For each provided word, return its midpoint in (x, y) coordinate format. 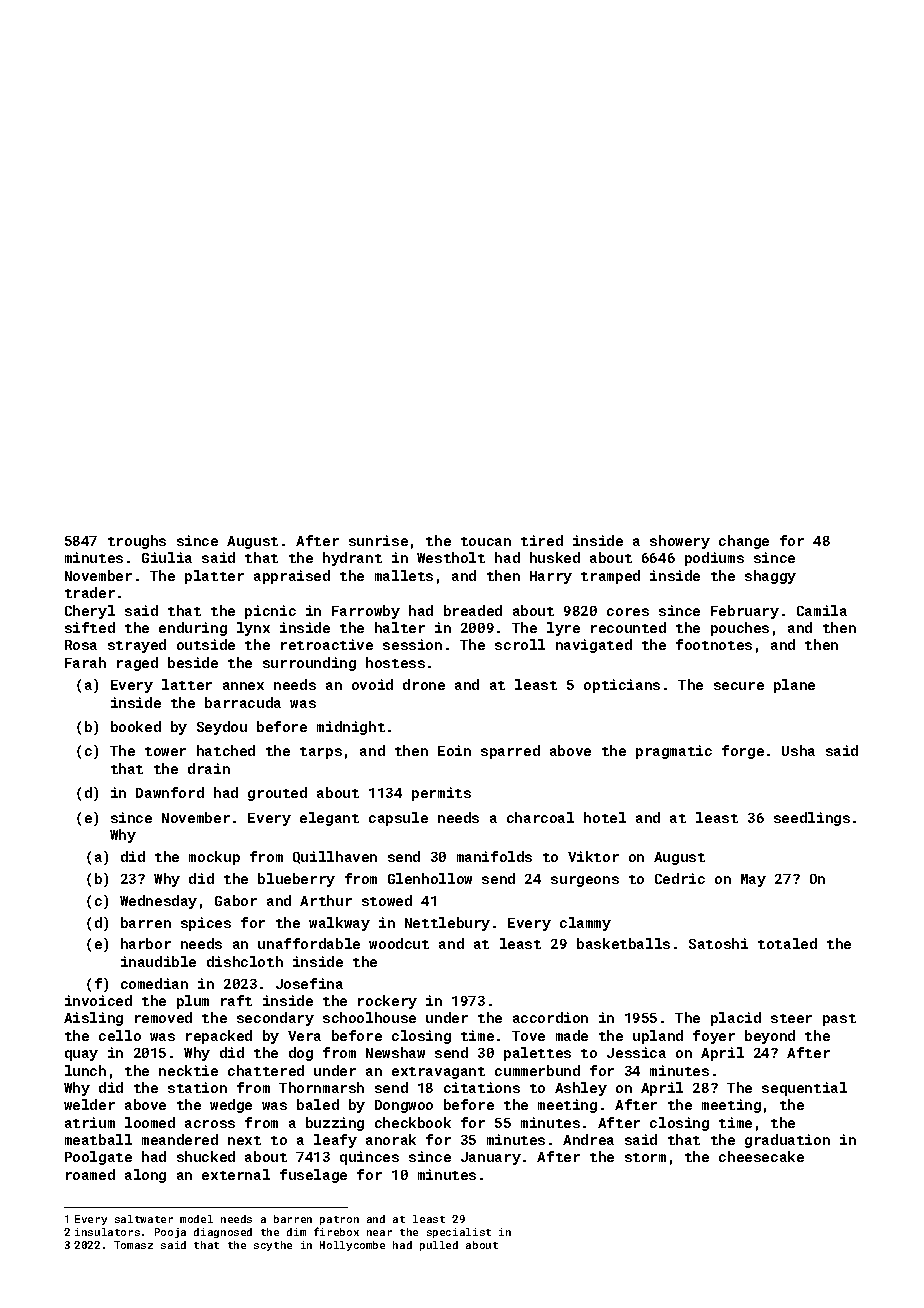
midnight (351, 728)
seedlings (812, 819)
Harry (551, 577)
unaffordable (309, 943)
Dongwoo (404, 1106)
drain (209, 768)
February (745, 612)
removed (163, 1017)
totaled (787, 943)
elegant (329, 819)
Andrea (588, 1139)
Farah (85, 662)
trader (90, 592)
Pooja (170, 1233)
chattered (266, 1070)
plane (794, 686)
